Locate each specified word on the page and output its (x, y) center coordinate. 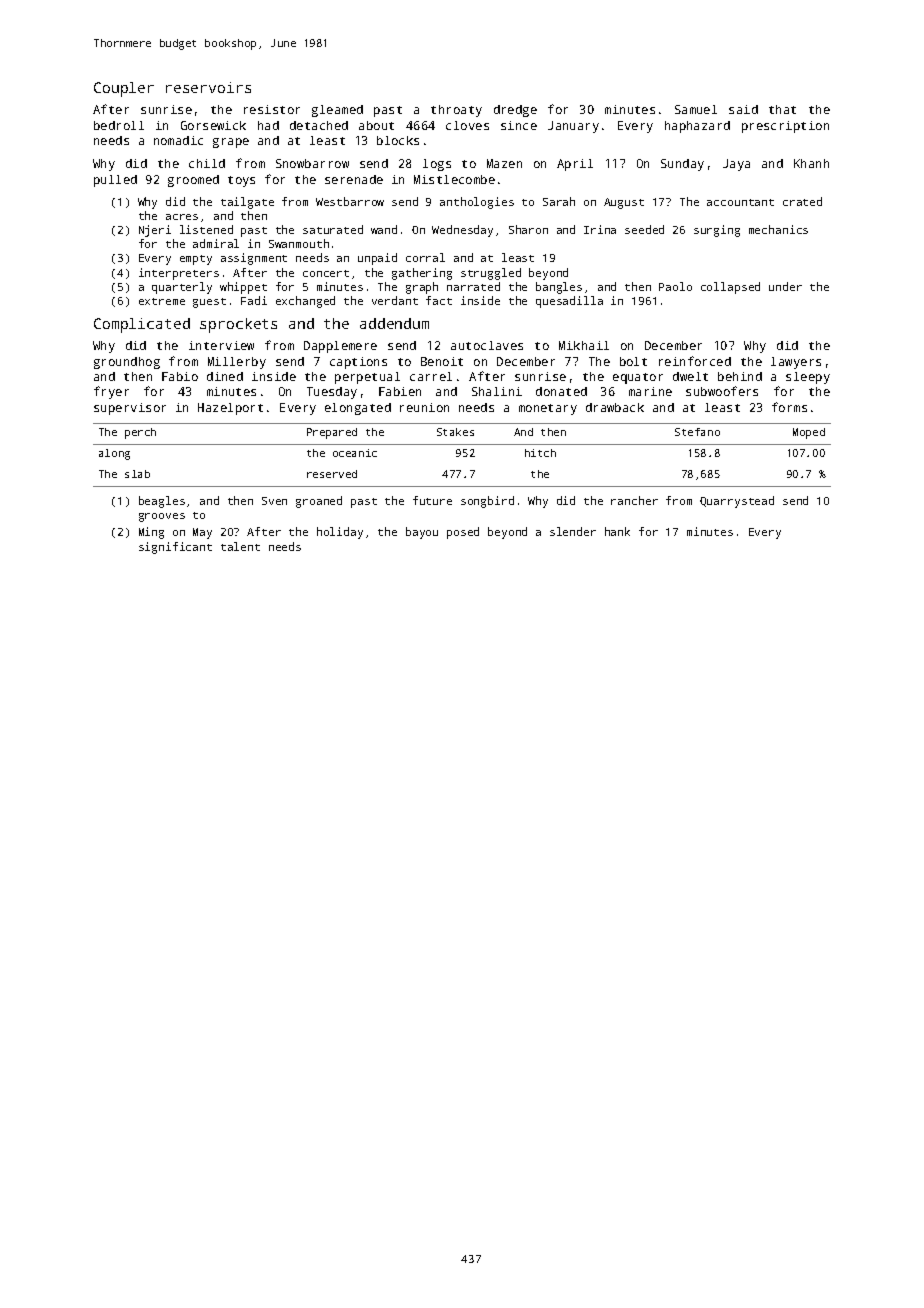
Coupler (124, 89)
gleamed (337, 111)
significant (175, 548)
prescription (785, 127)
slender (573, 531)
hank (617, 531)
